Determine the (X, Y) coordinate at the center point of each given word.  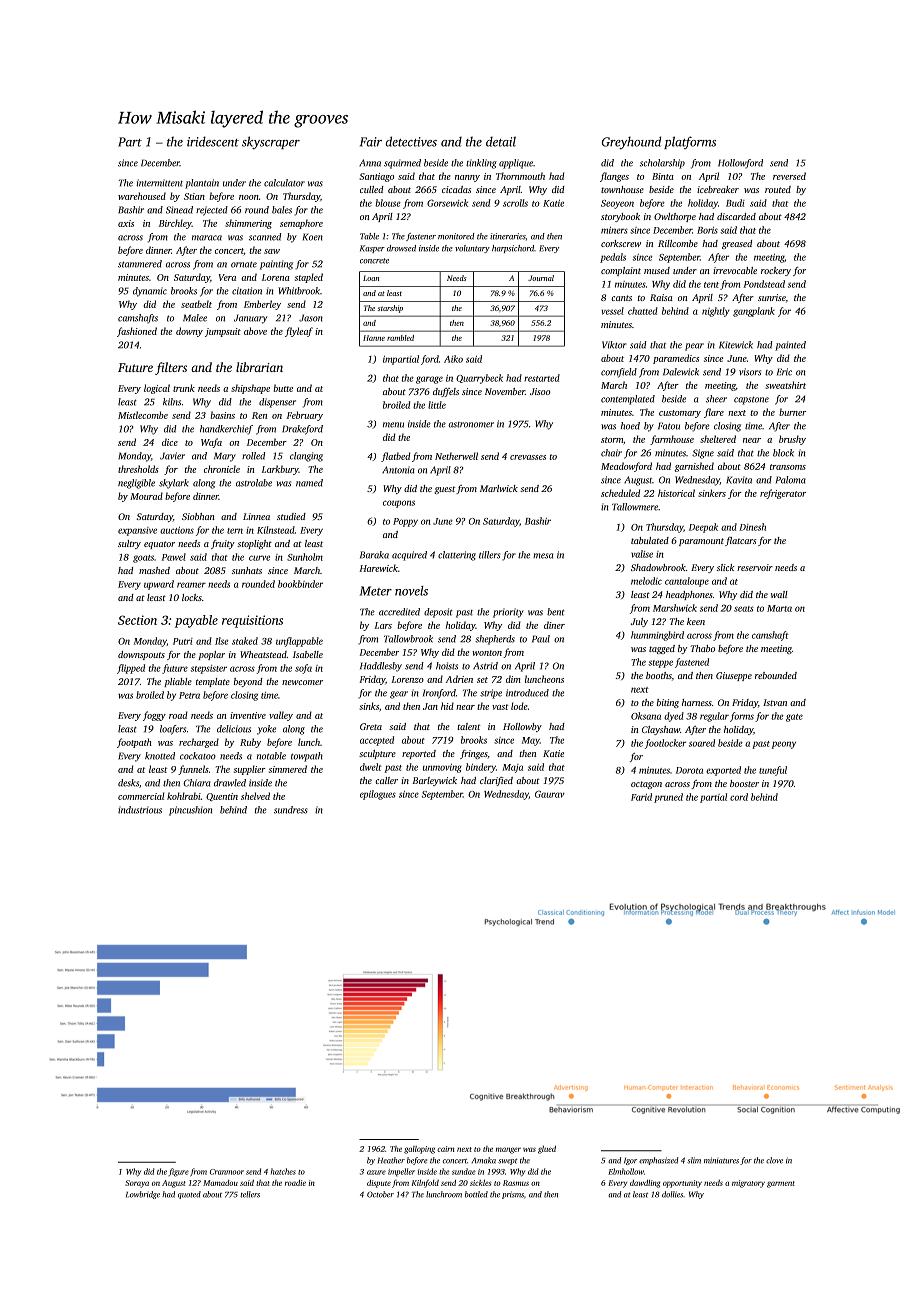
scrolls (515, 203)
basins (223, 415)
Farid (641, 797)
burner (792, 412)
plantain (202, 184)
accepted (377, 741)
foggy (154, 716)
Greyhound (631, 143)
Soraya (137, 1184)
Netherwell (456, 456)
